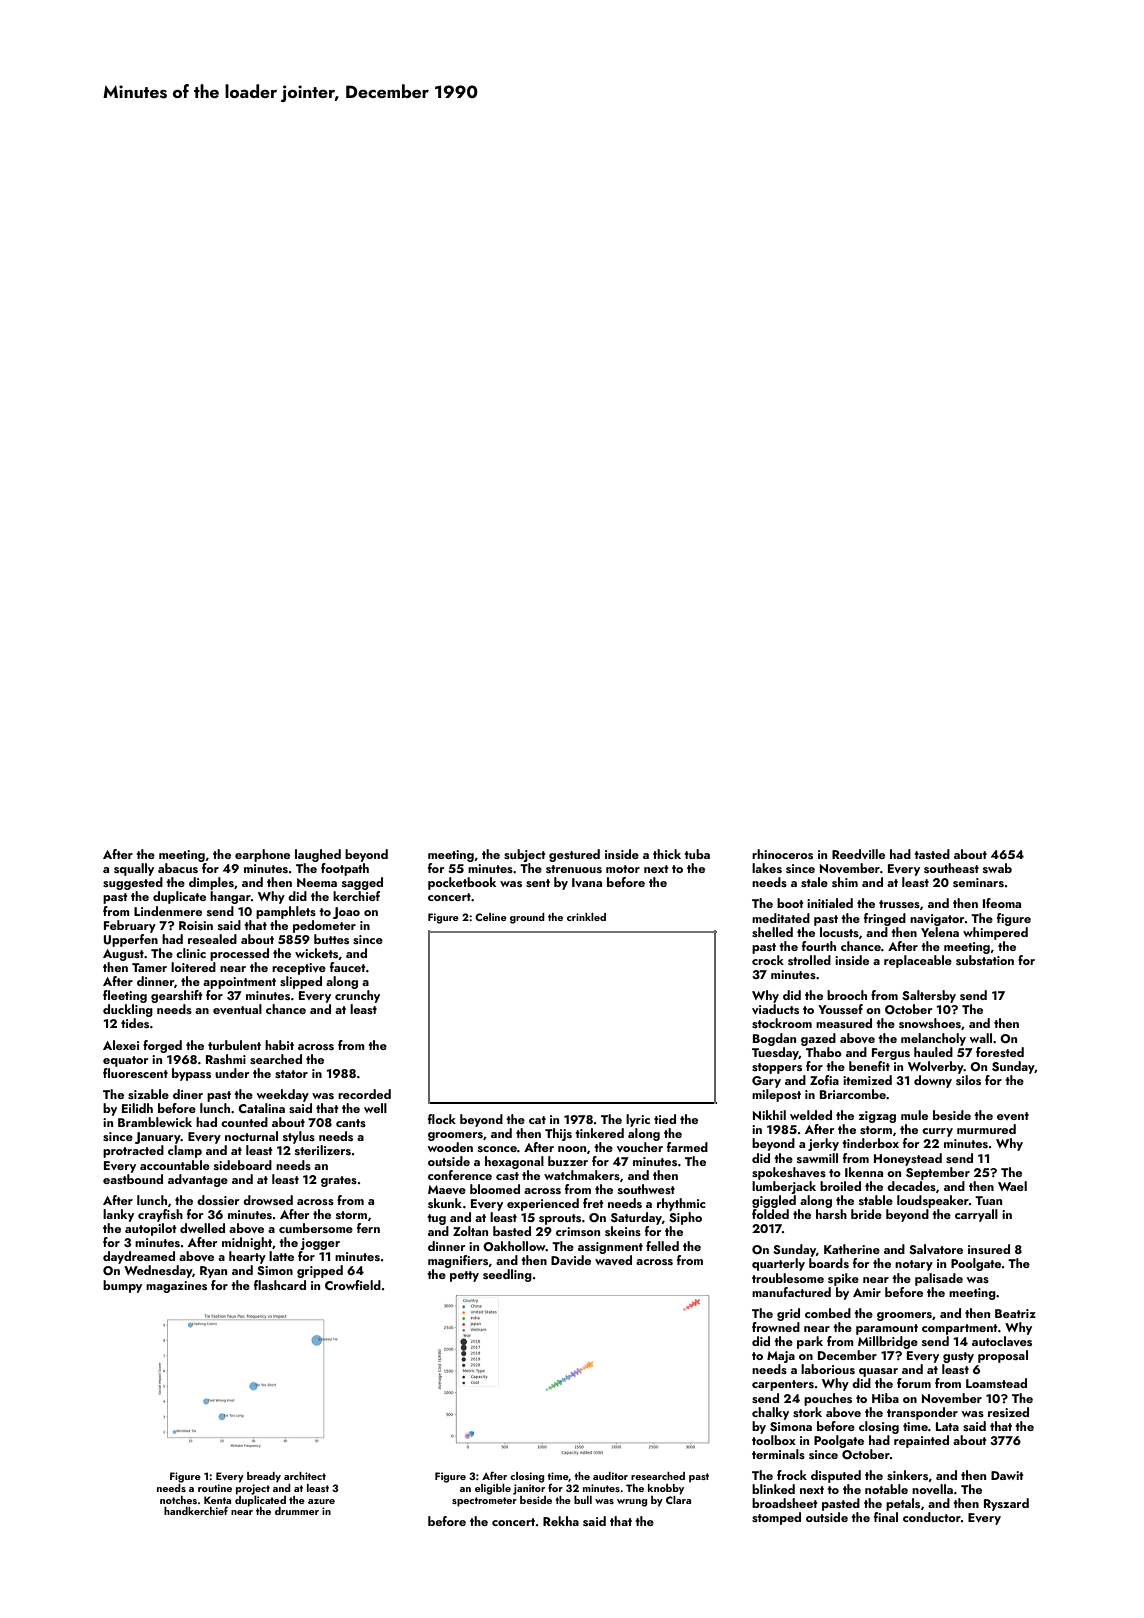 This document has height=1618, width=1144. Describe the element at coordinates (131, 940) in the document. I see `Upperfen` at that location.
